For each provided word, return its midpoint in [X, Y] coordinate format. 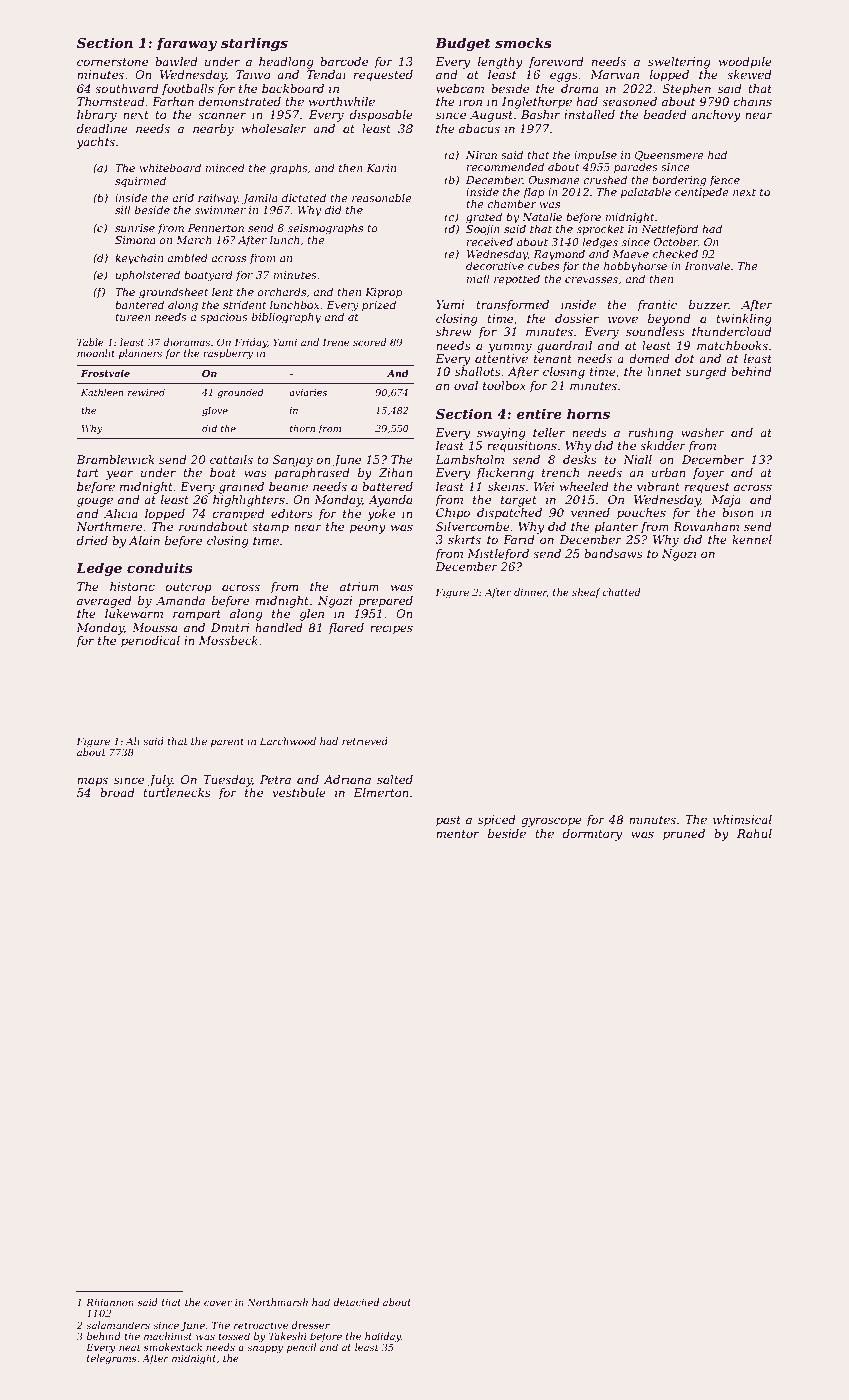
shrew [454, 331]
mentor [457, 834]
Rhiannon [110, 1302]
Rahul [754, 833]
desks [580, 459]
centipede [702, 192]
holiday [383, 1337]
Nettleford [669, 229]
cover [218, 1303]
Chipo [453, 514]
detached [356, 1302]
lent [222, 291]
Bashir [540, 114]
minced [225, 167]
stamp [270, 528]
